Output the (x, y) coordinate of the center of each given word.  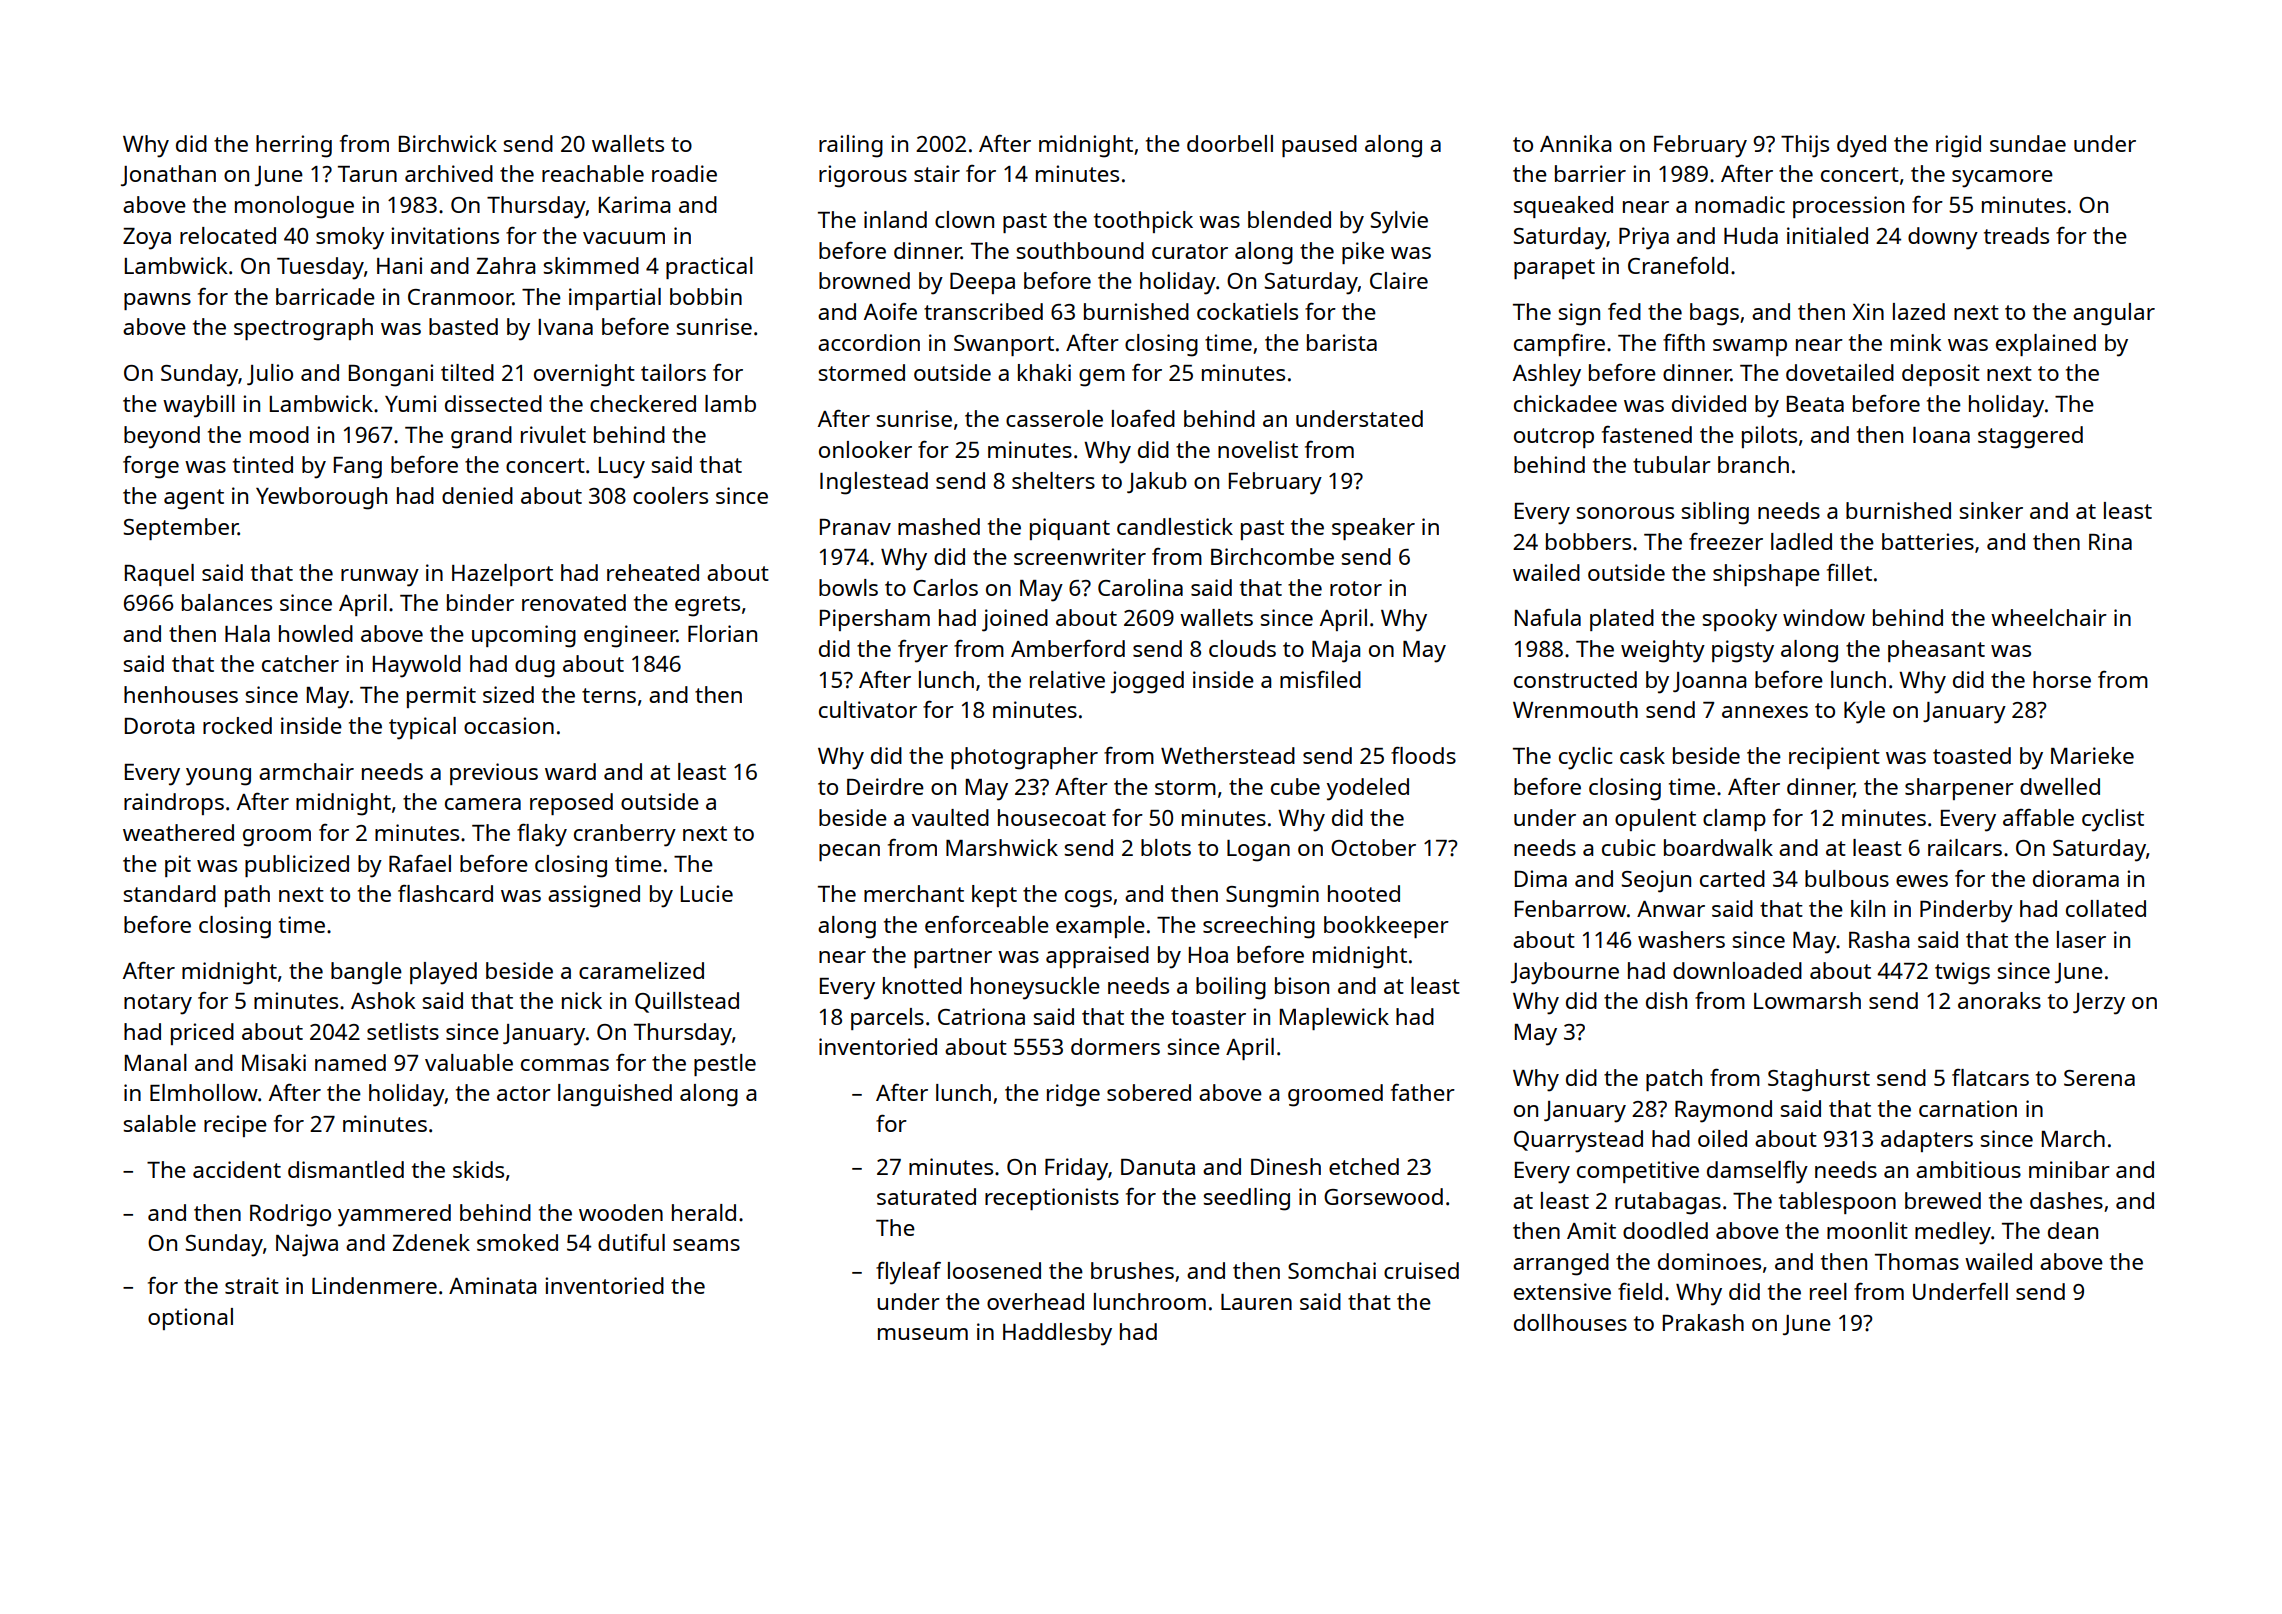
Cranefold (1678, 265)
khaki (1044, 372)
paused (1319, 146)
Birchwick (448, 143)
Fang (358, 468)
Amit (1591, 1230)
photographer (1024, 758)
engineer (630, 636)
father (1423, 1092)
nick (582, 1000)
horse (2062, 679)
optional (190, 1319)
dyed (1861, 146)
